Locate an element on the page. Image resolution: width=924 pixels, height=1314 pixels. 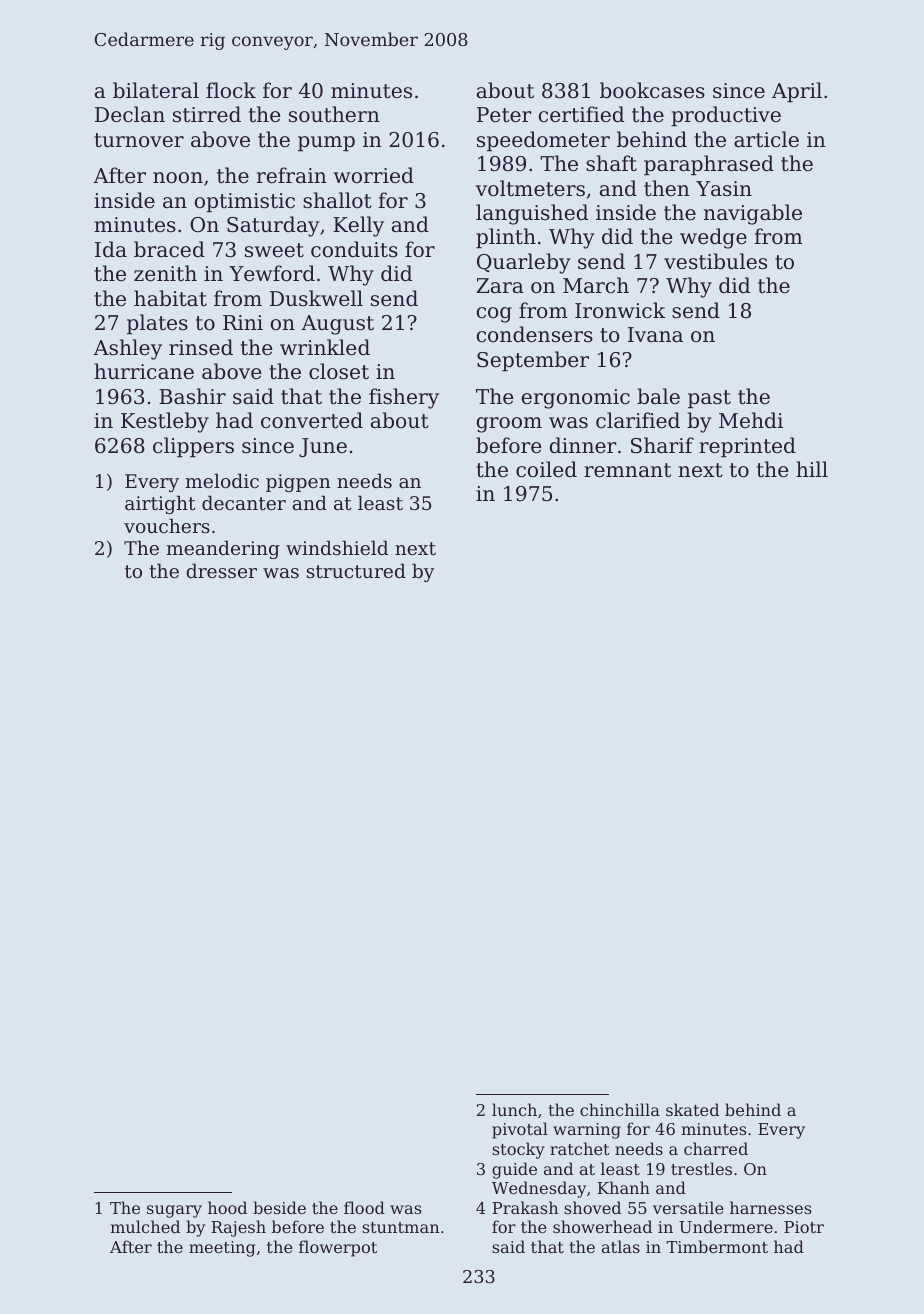
dresser is located at coordinates (221, 570).
